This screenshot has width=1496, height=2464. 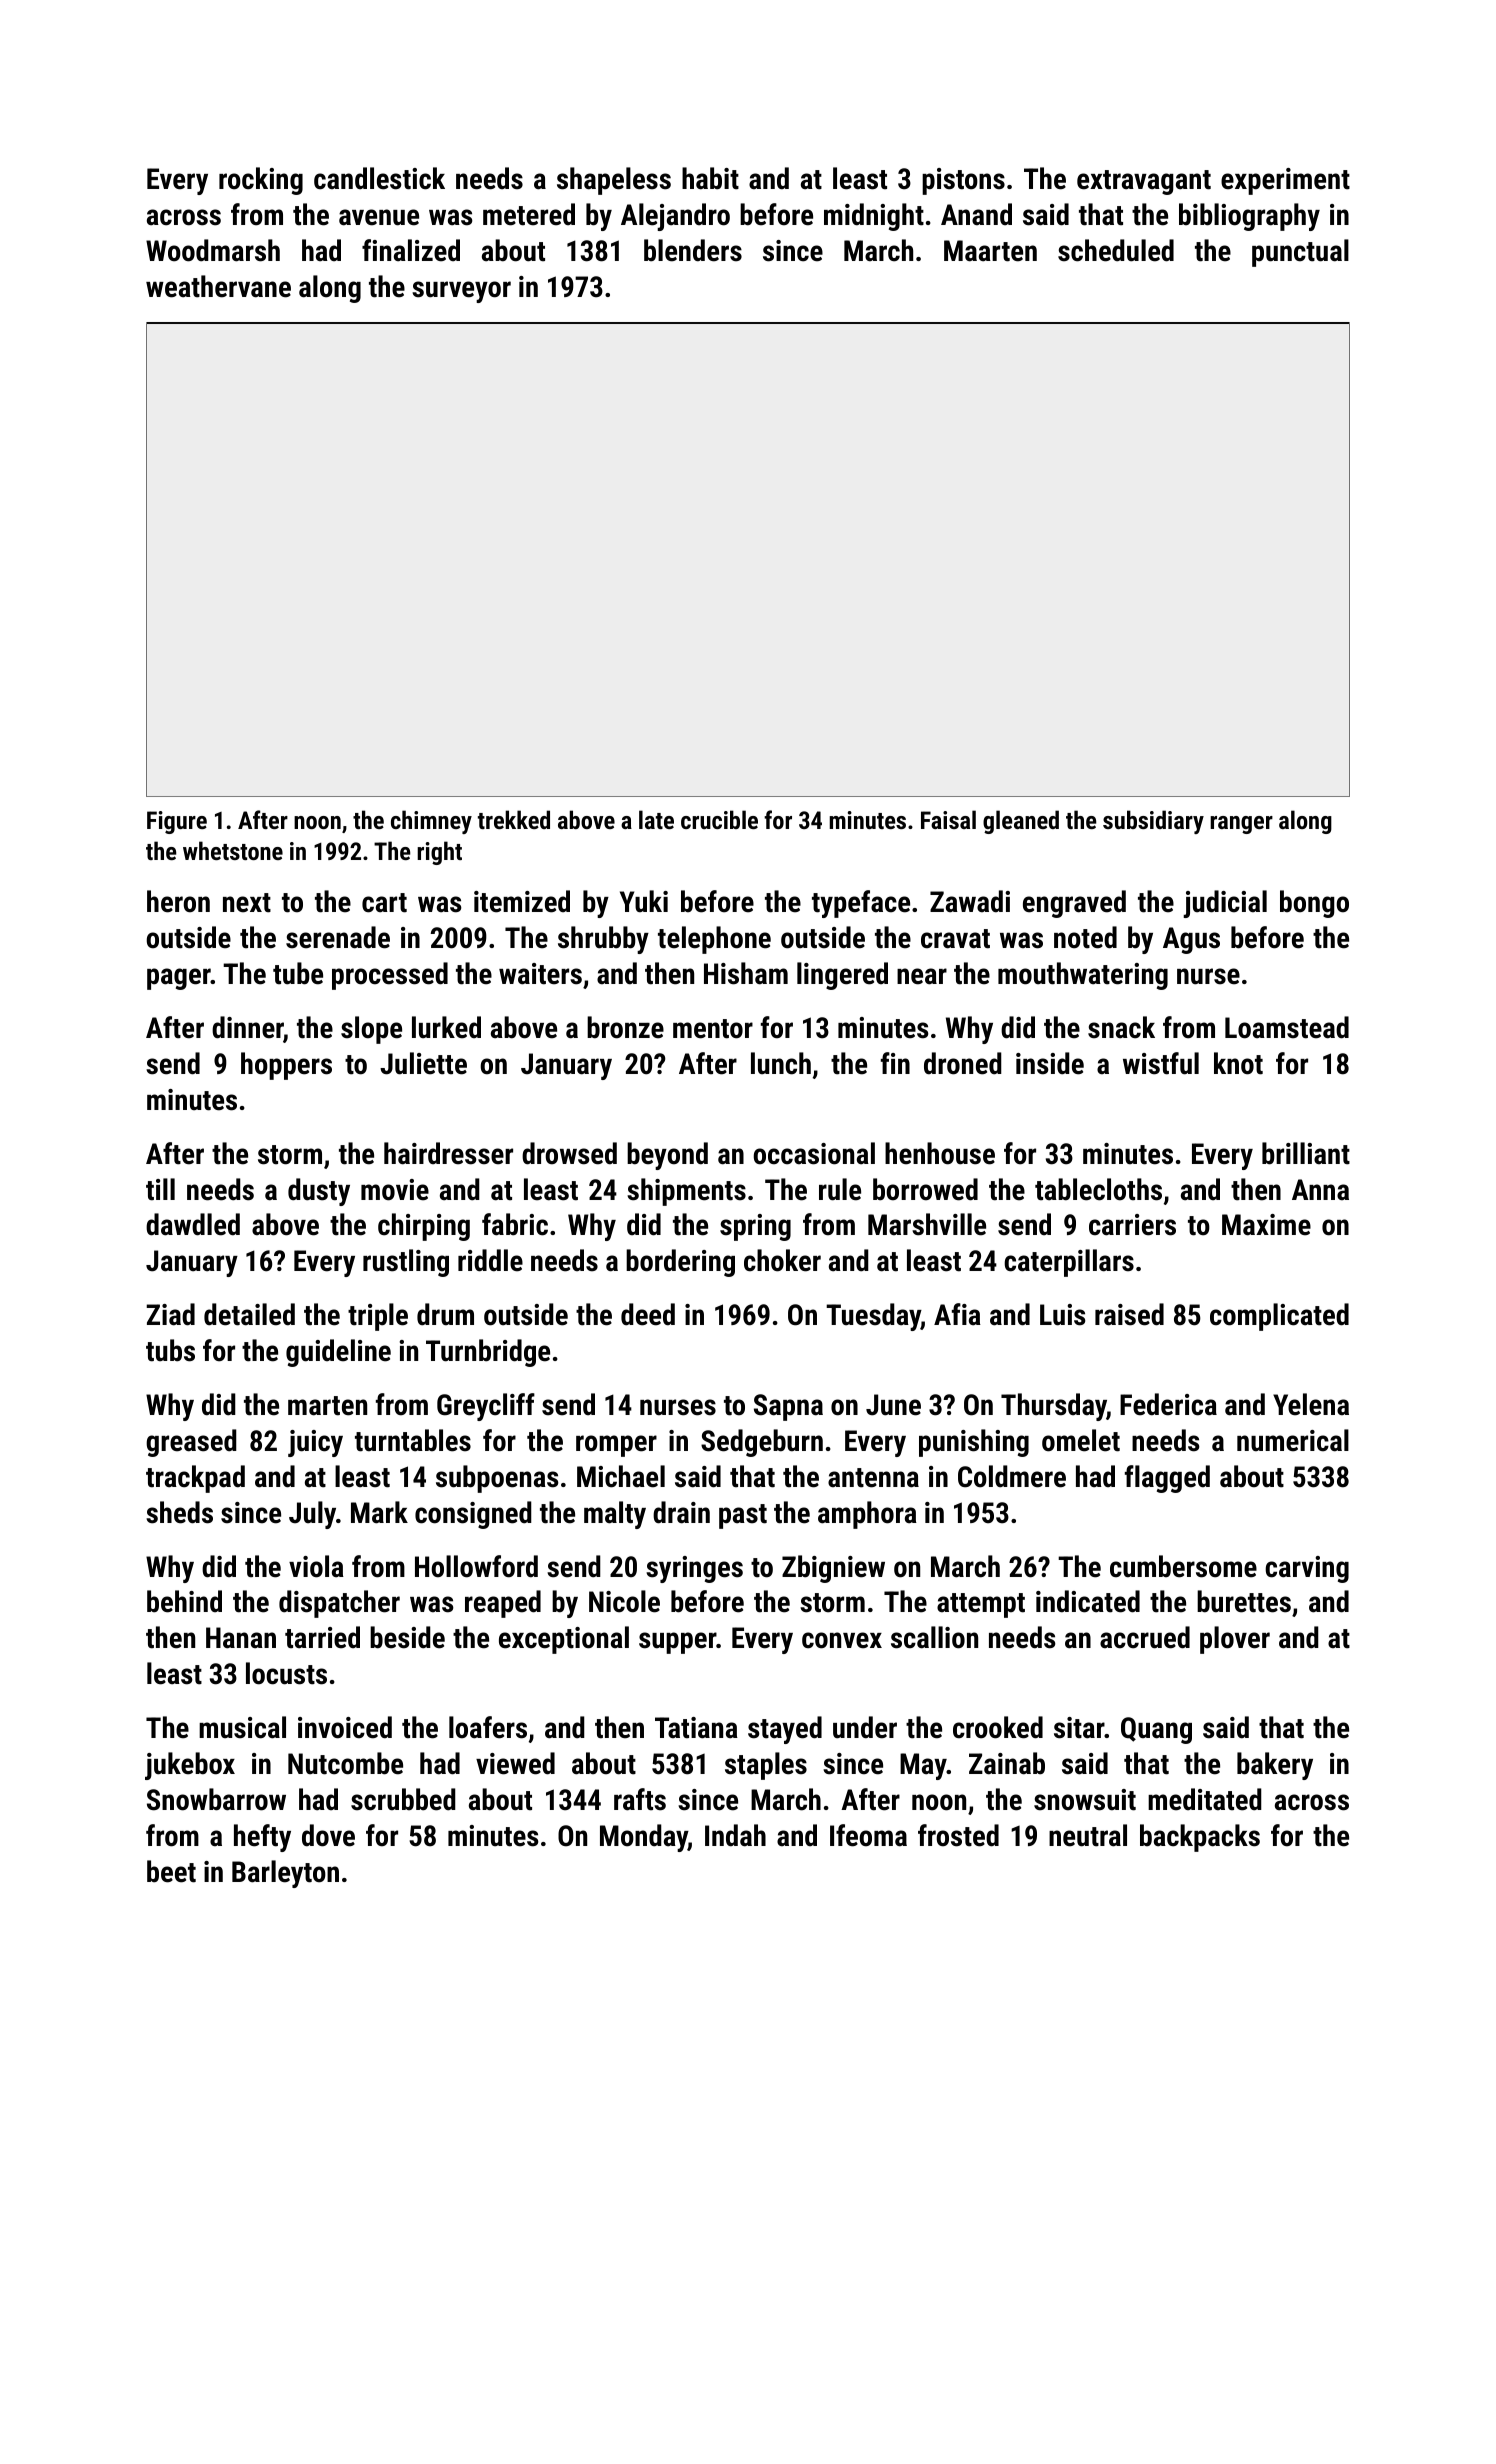 What do you see at coordinates (285, 1874) in the screenshot?
I see `Barleyton` at bounding box center [285, 1874].
